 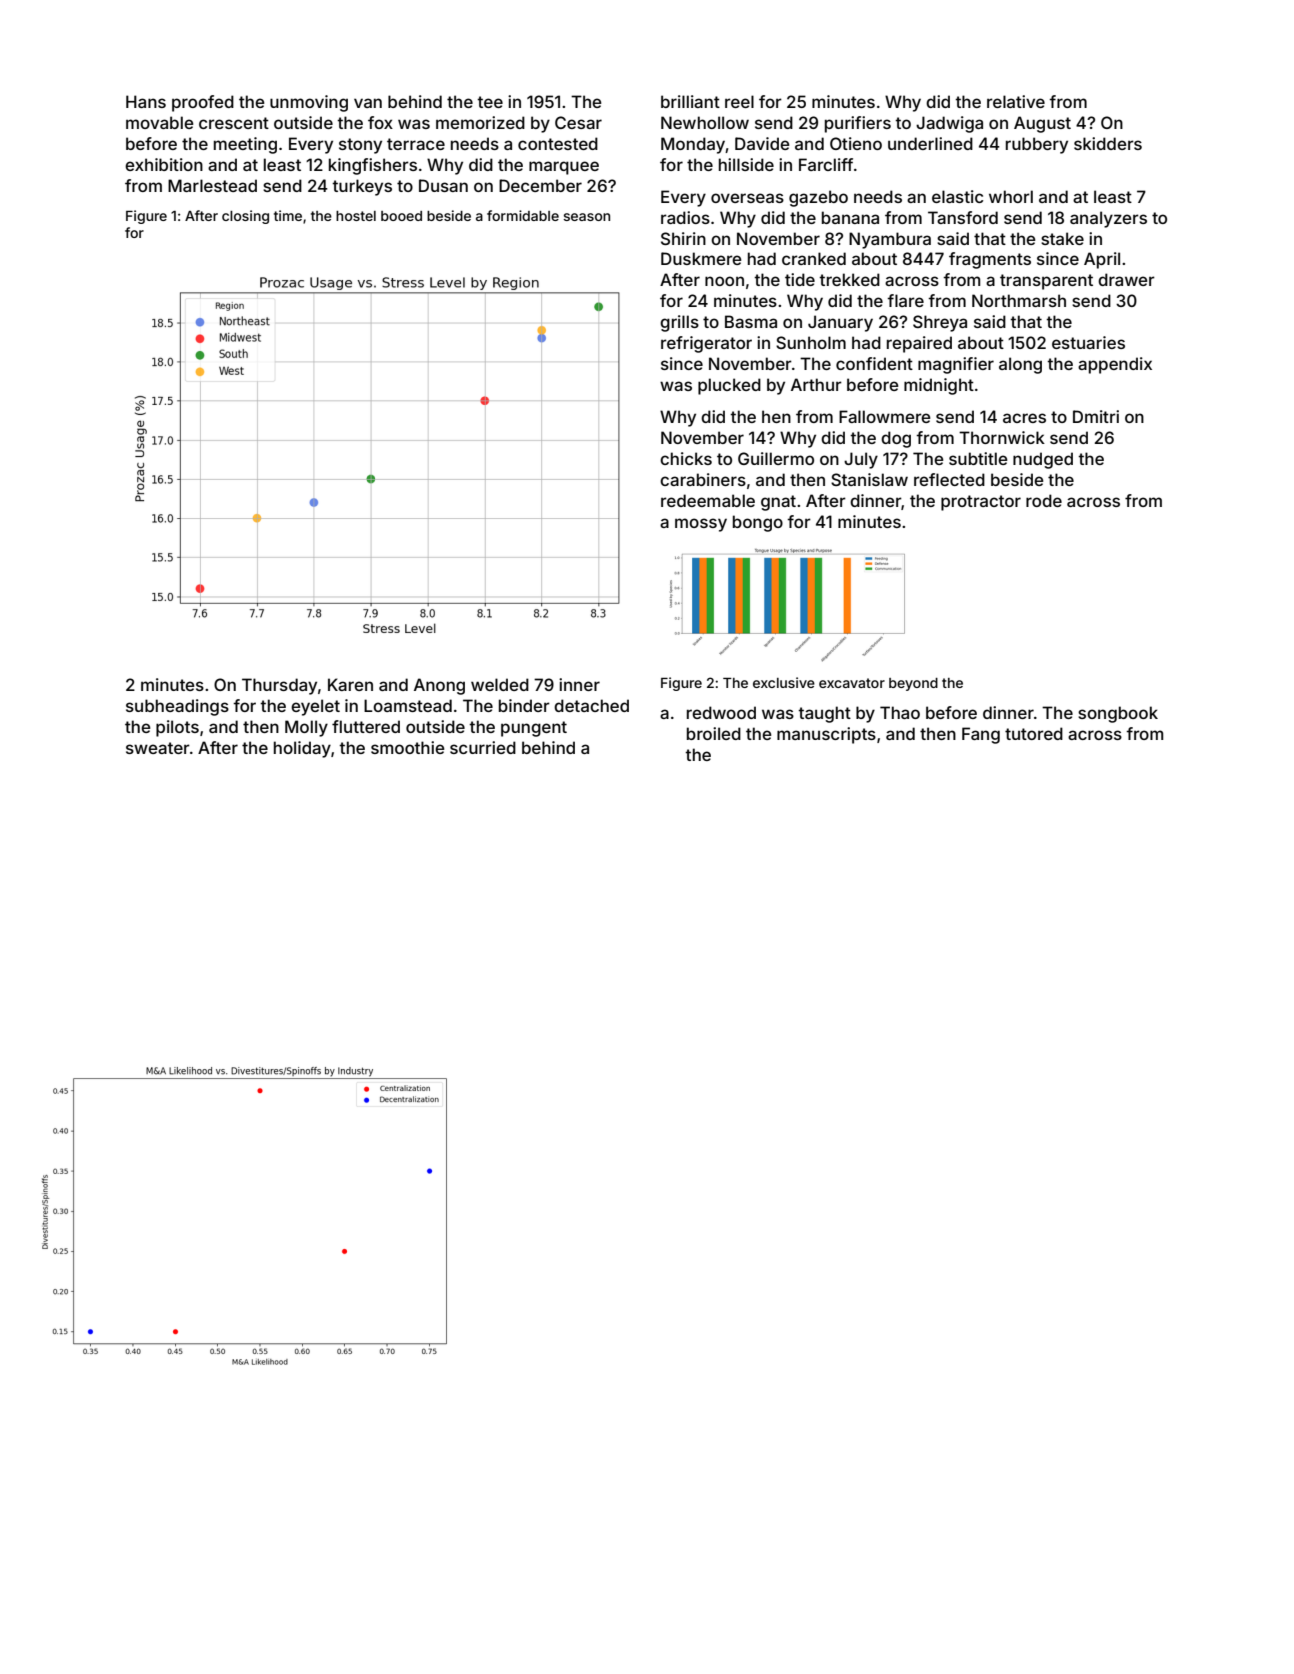 What do you see at coordinates (1020, 365) in the screenshot?
I see `along` at bounding box center [1020, 365].
